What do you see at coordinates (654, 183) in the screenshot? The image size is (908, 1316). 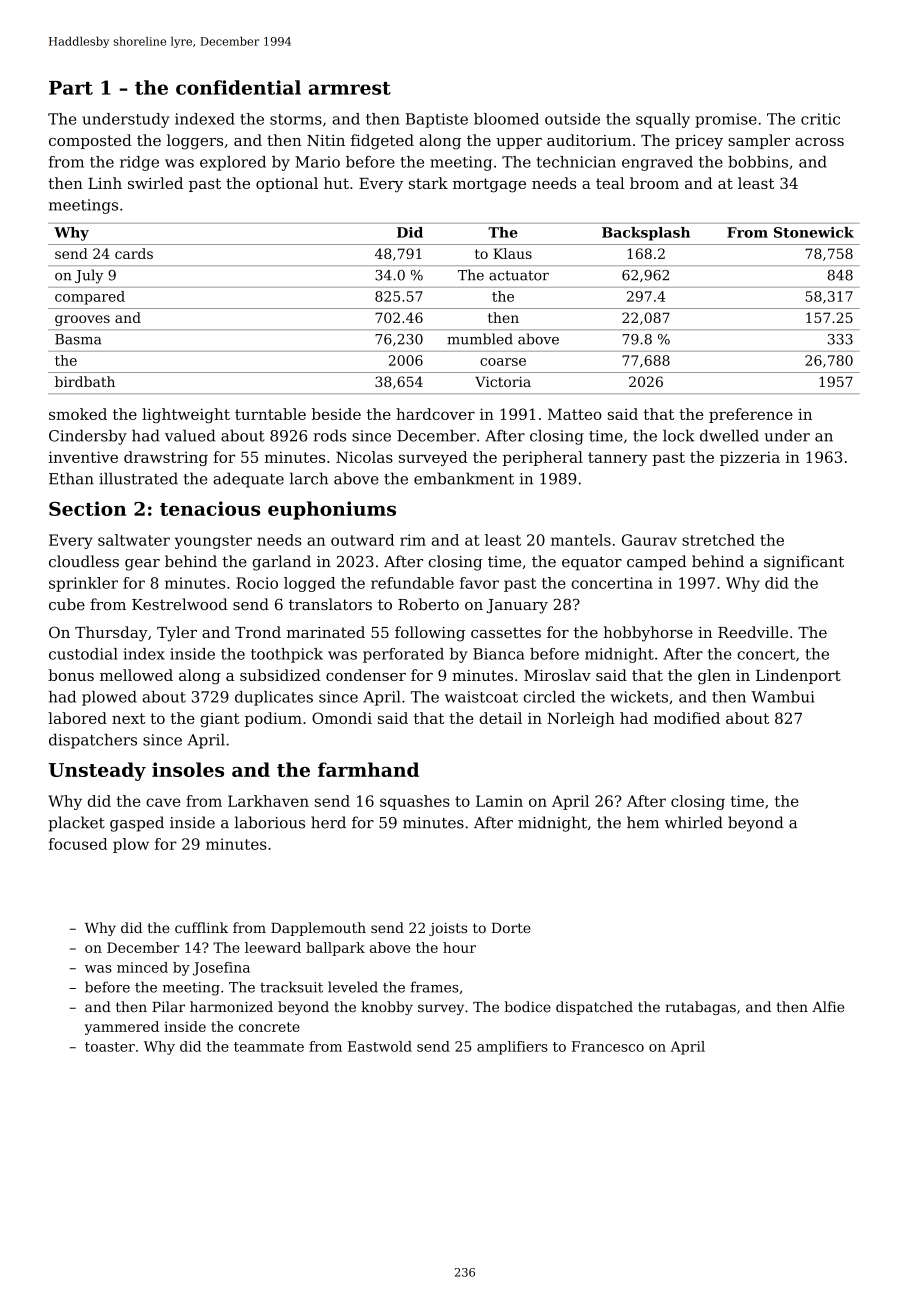 I see `broom` at bounding box center [654, 183].
